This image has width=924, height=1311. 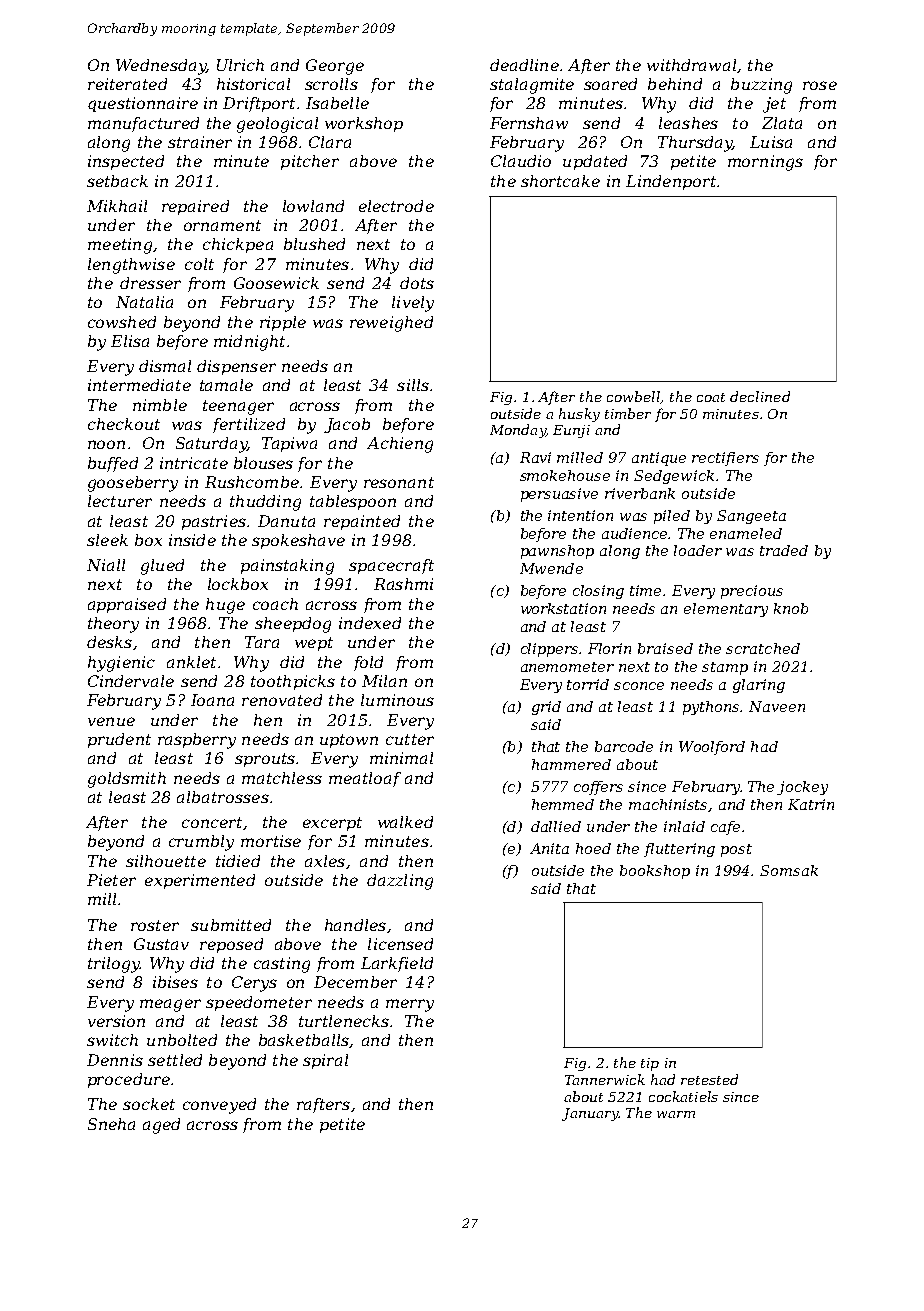 What do you see at coordinates (117, 206) in the image?
I see `Mikhail` at bounding box center [117, 206].
